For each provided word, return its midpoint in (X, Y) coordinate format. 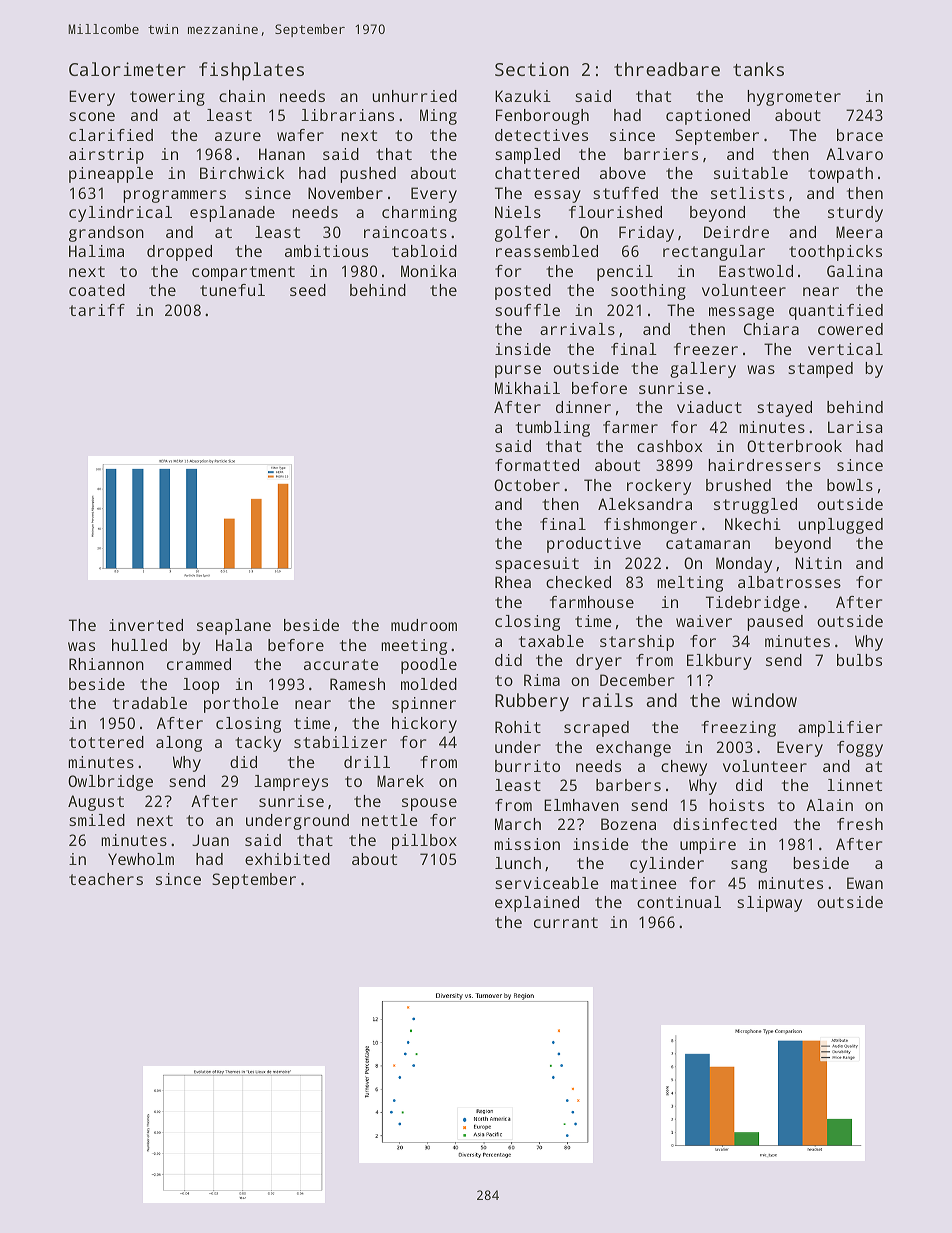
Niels (518, 212)
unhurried (414, 96)
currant (566, 922)
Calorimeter (127, 69)
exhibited (287, 859)
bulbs (859, 660)
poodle (429, 666)
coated (97, 290)
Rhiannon (106, 664)
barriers (661, 154)
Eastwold (756, 271)
